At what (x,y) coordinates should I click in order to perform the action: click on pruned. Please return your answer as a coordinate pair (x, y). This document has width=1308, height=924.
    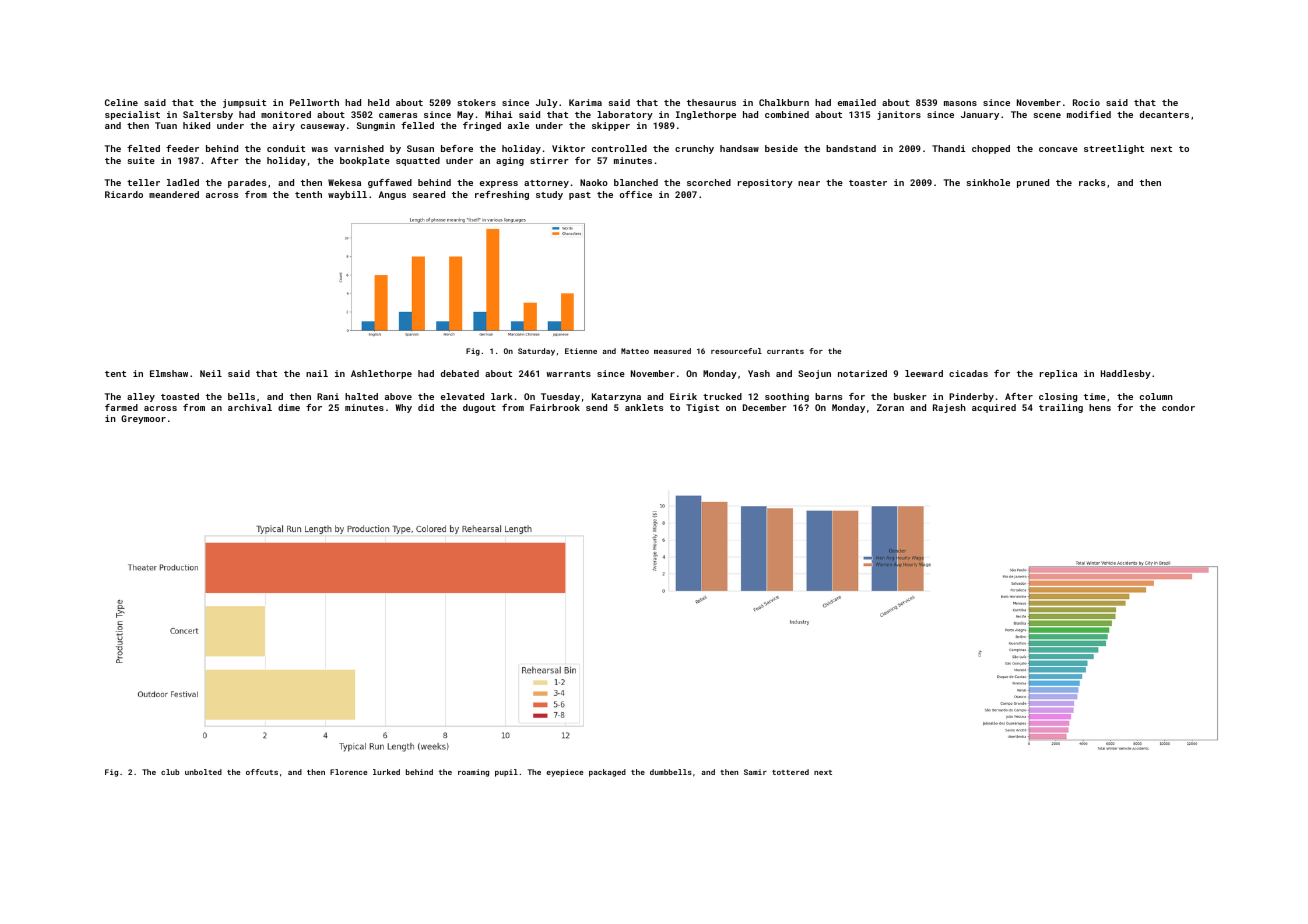
    Looking at the image, I should click on (1033, 183).
